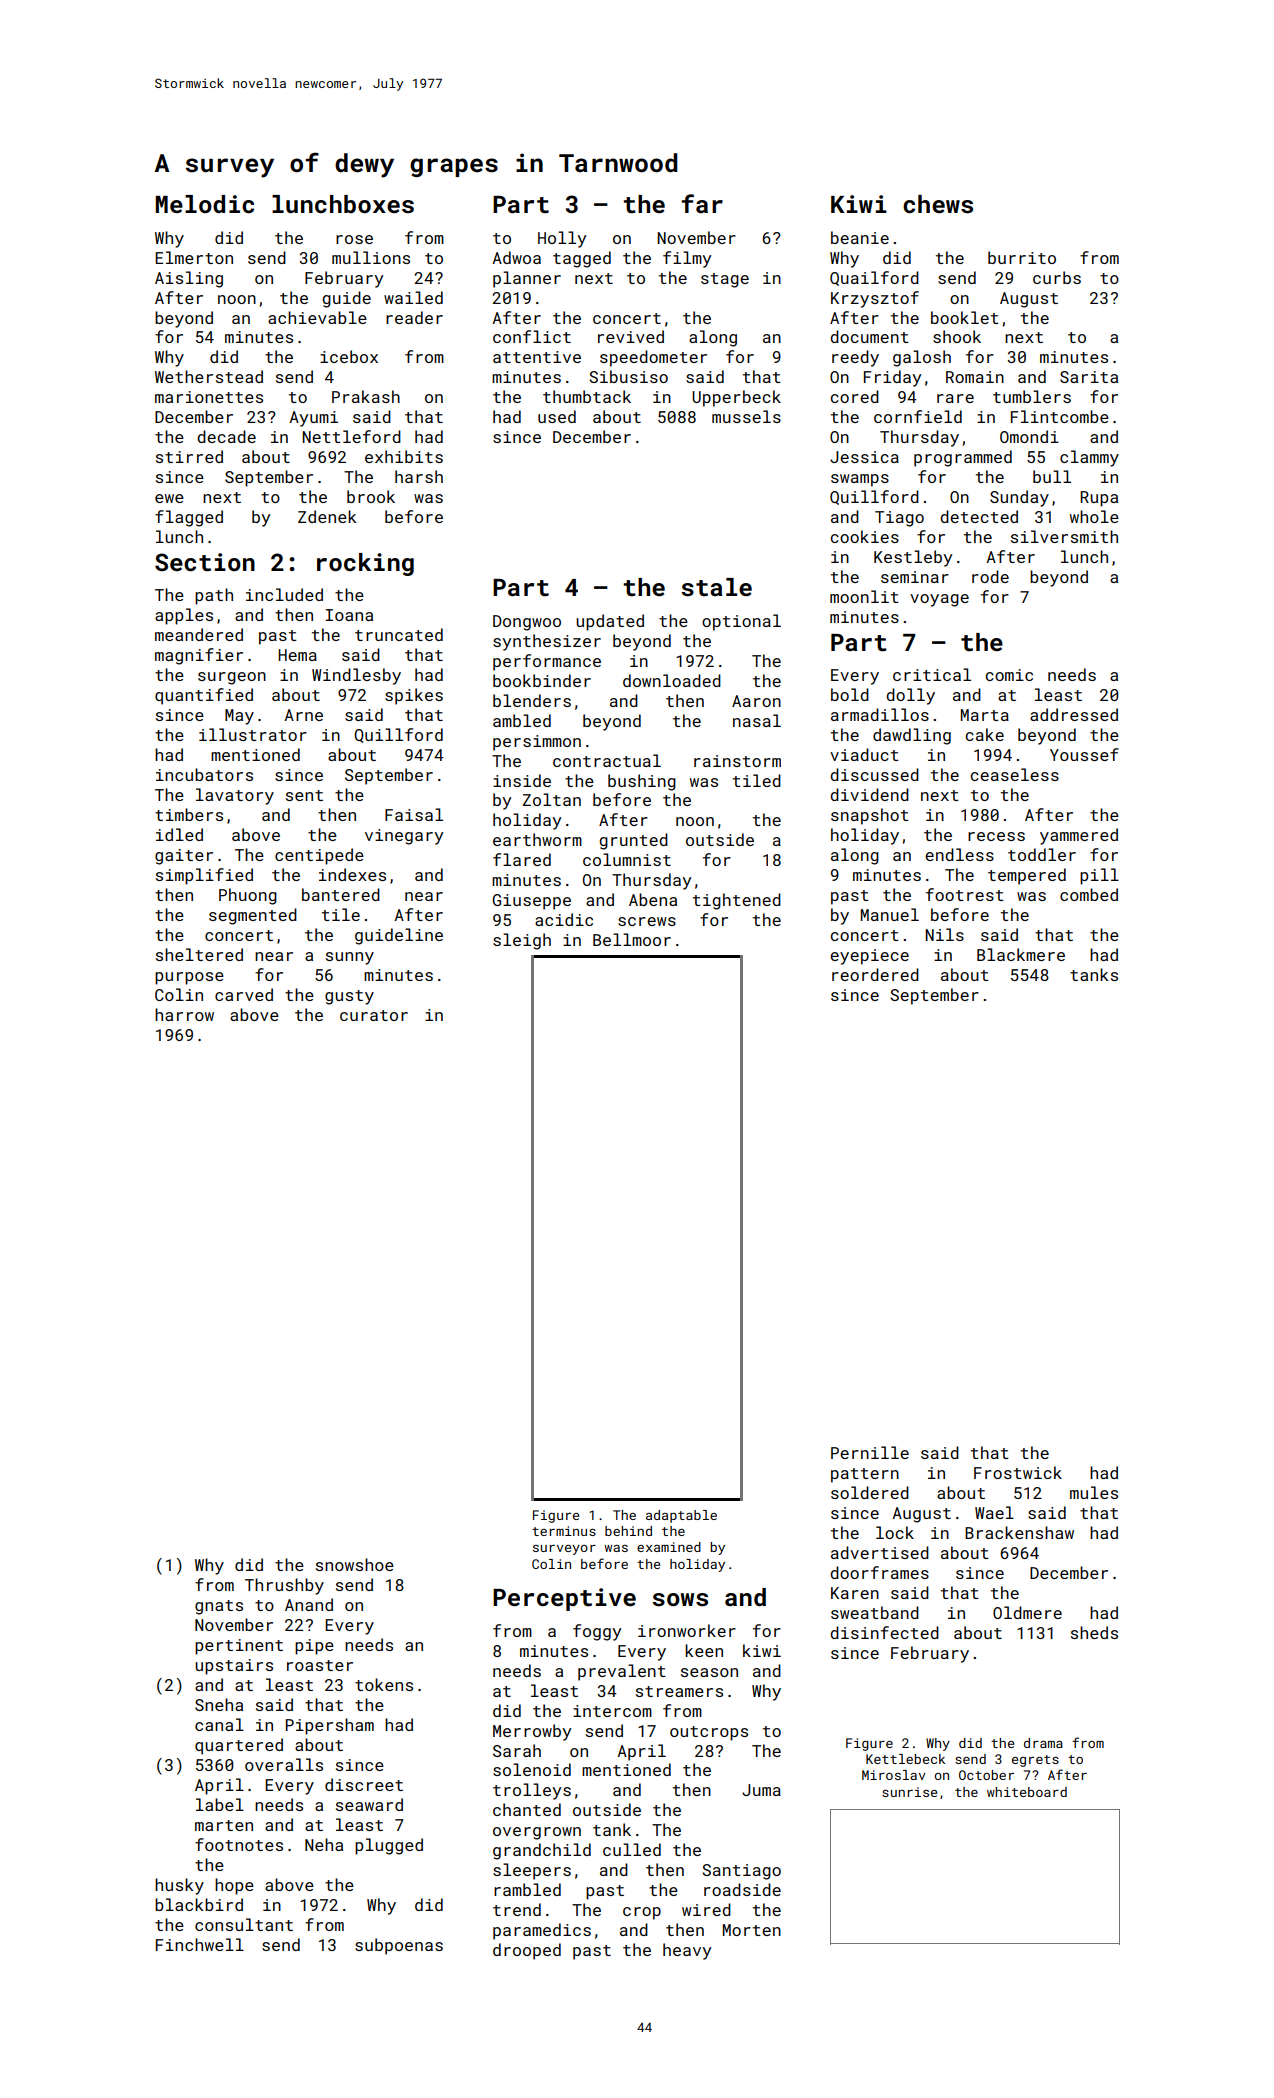 This image has height=2098, width=1274. I want to click on spikes, so click(414, 696).
